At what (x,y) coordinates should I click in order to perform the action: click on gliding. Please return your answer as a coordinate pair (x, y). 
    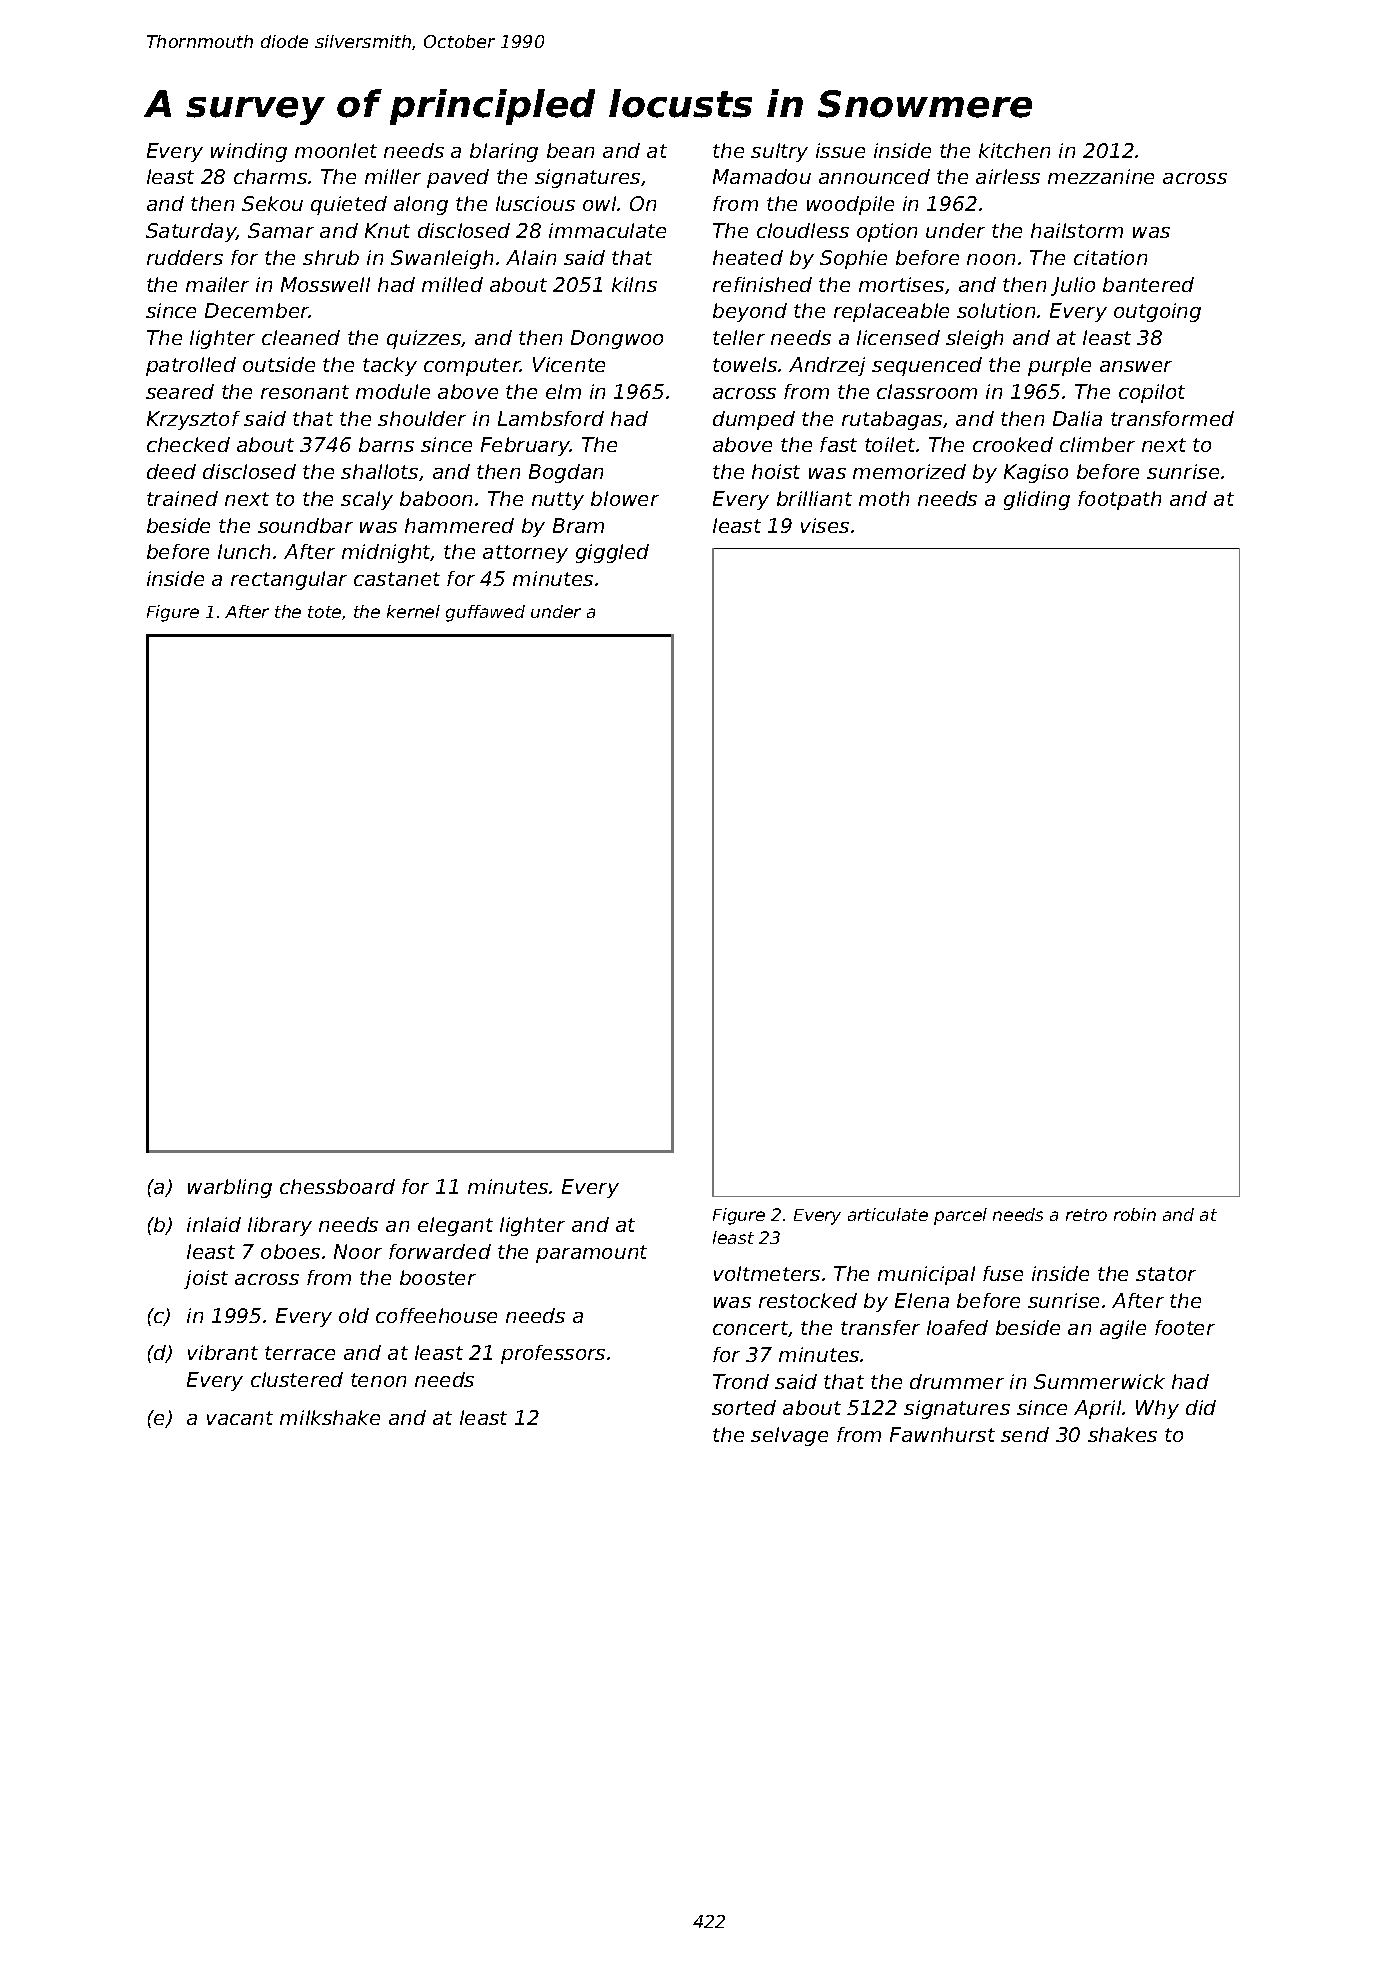
    Looking at the image, I should click on (1037, 500).
